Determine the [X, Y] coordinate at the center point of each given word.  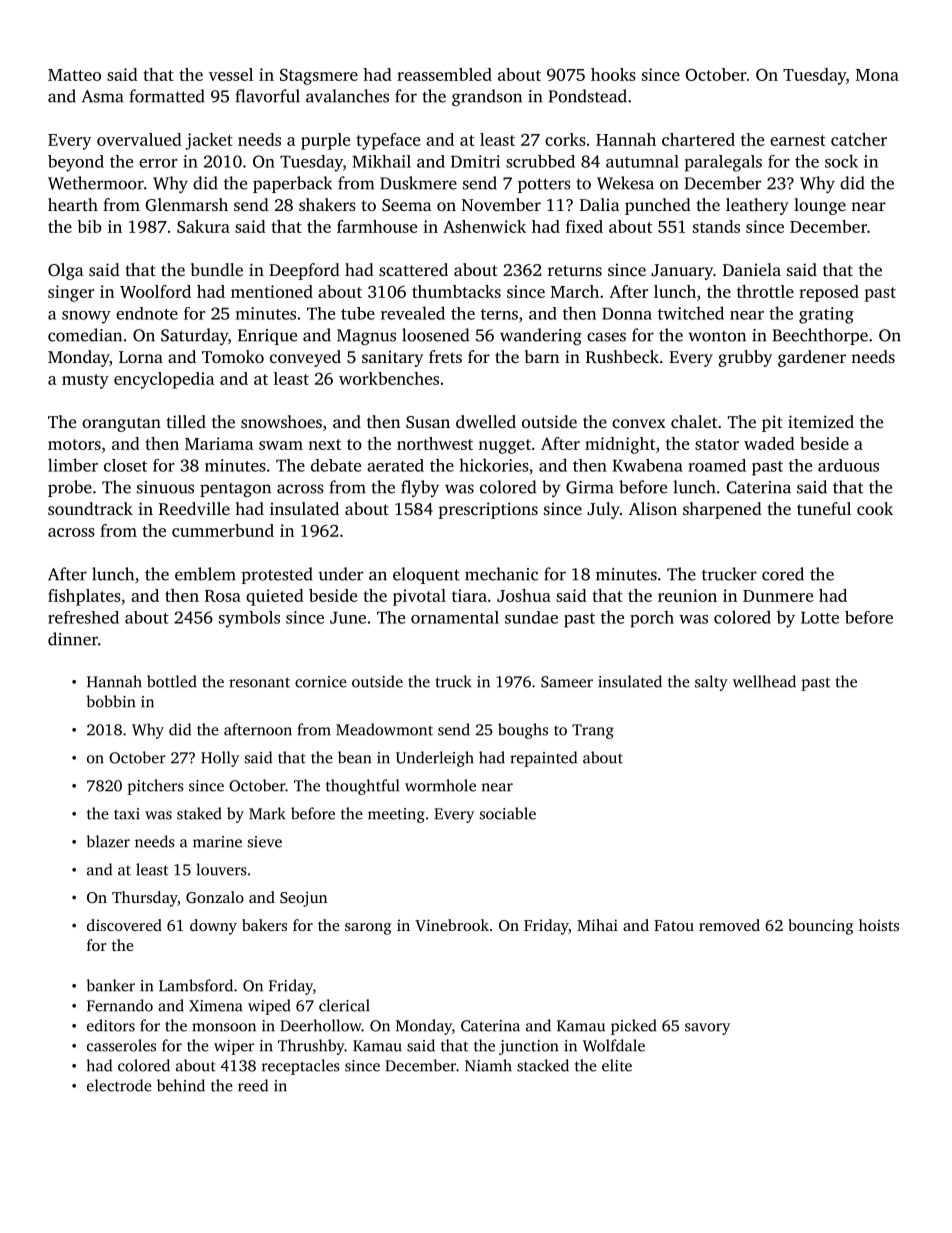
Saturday [194, 336]
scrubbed [540, 161]
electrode [119, 1085]
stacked [543, 1065]
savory [707, 1029]
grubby [745, 358]
